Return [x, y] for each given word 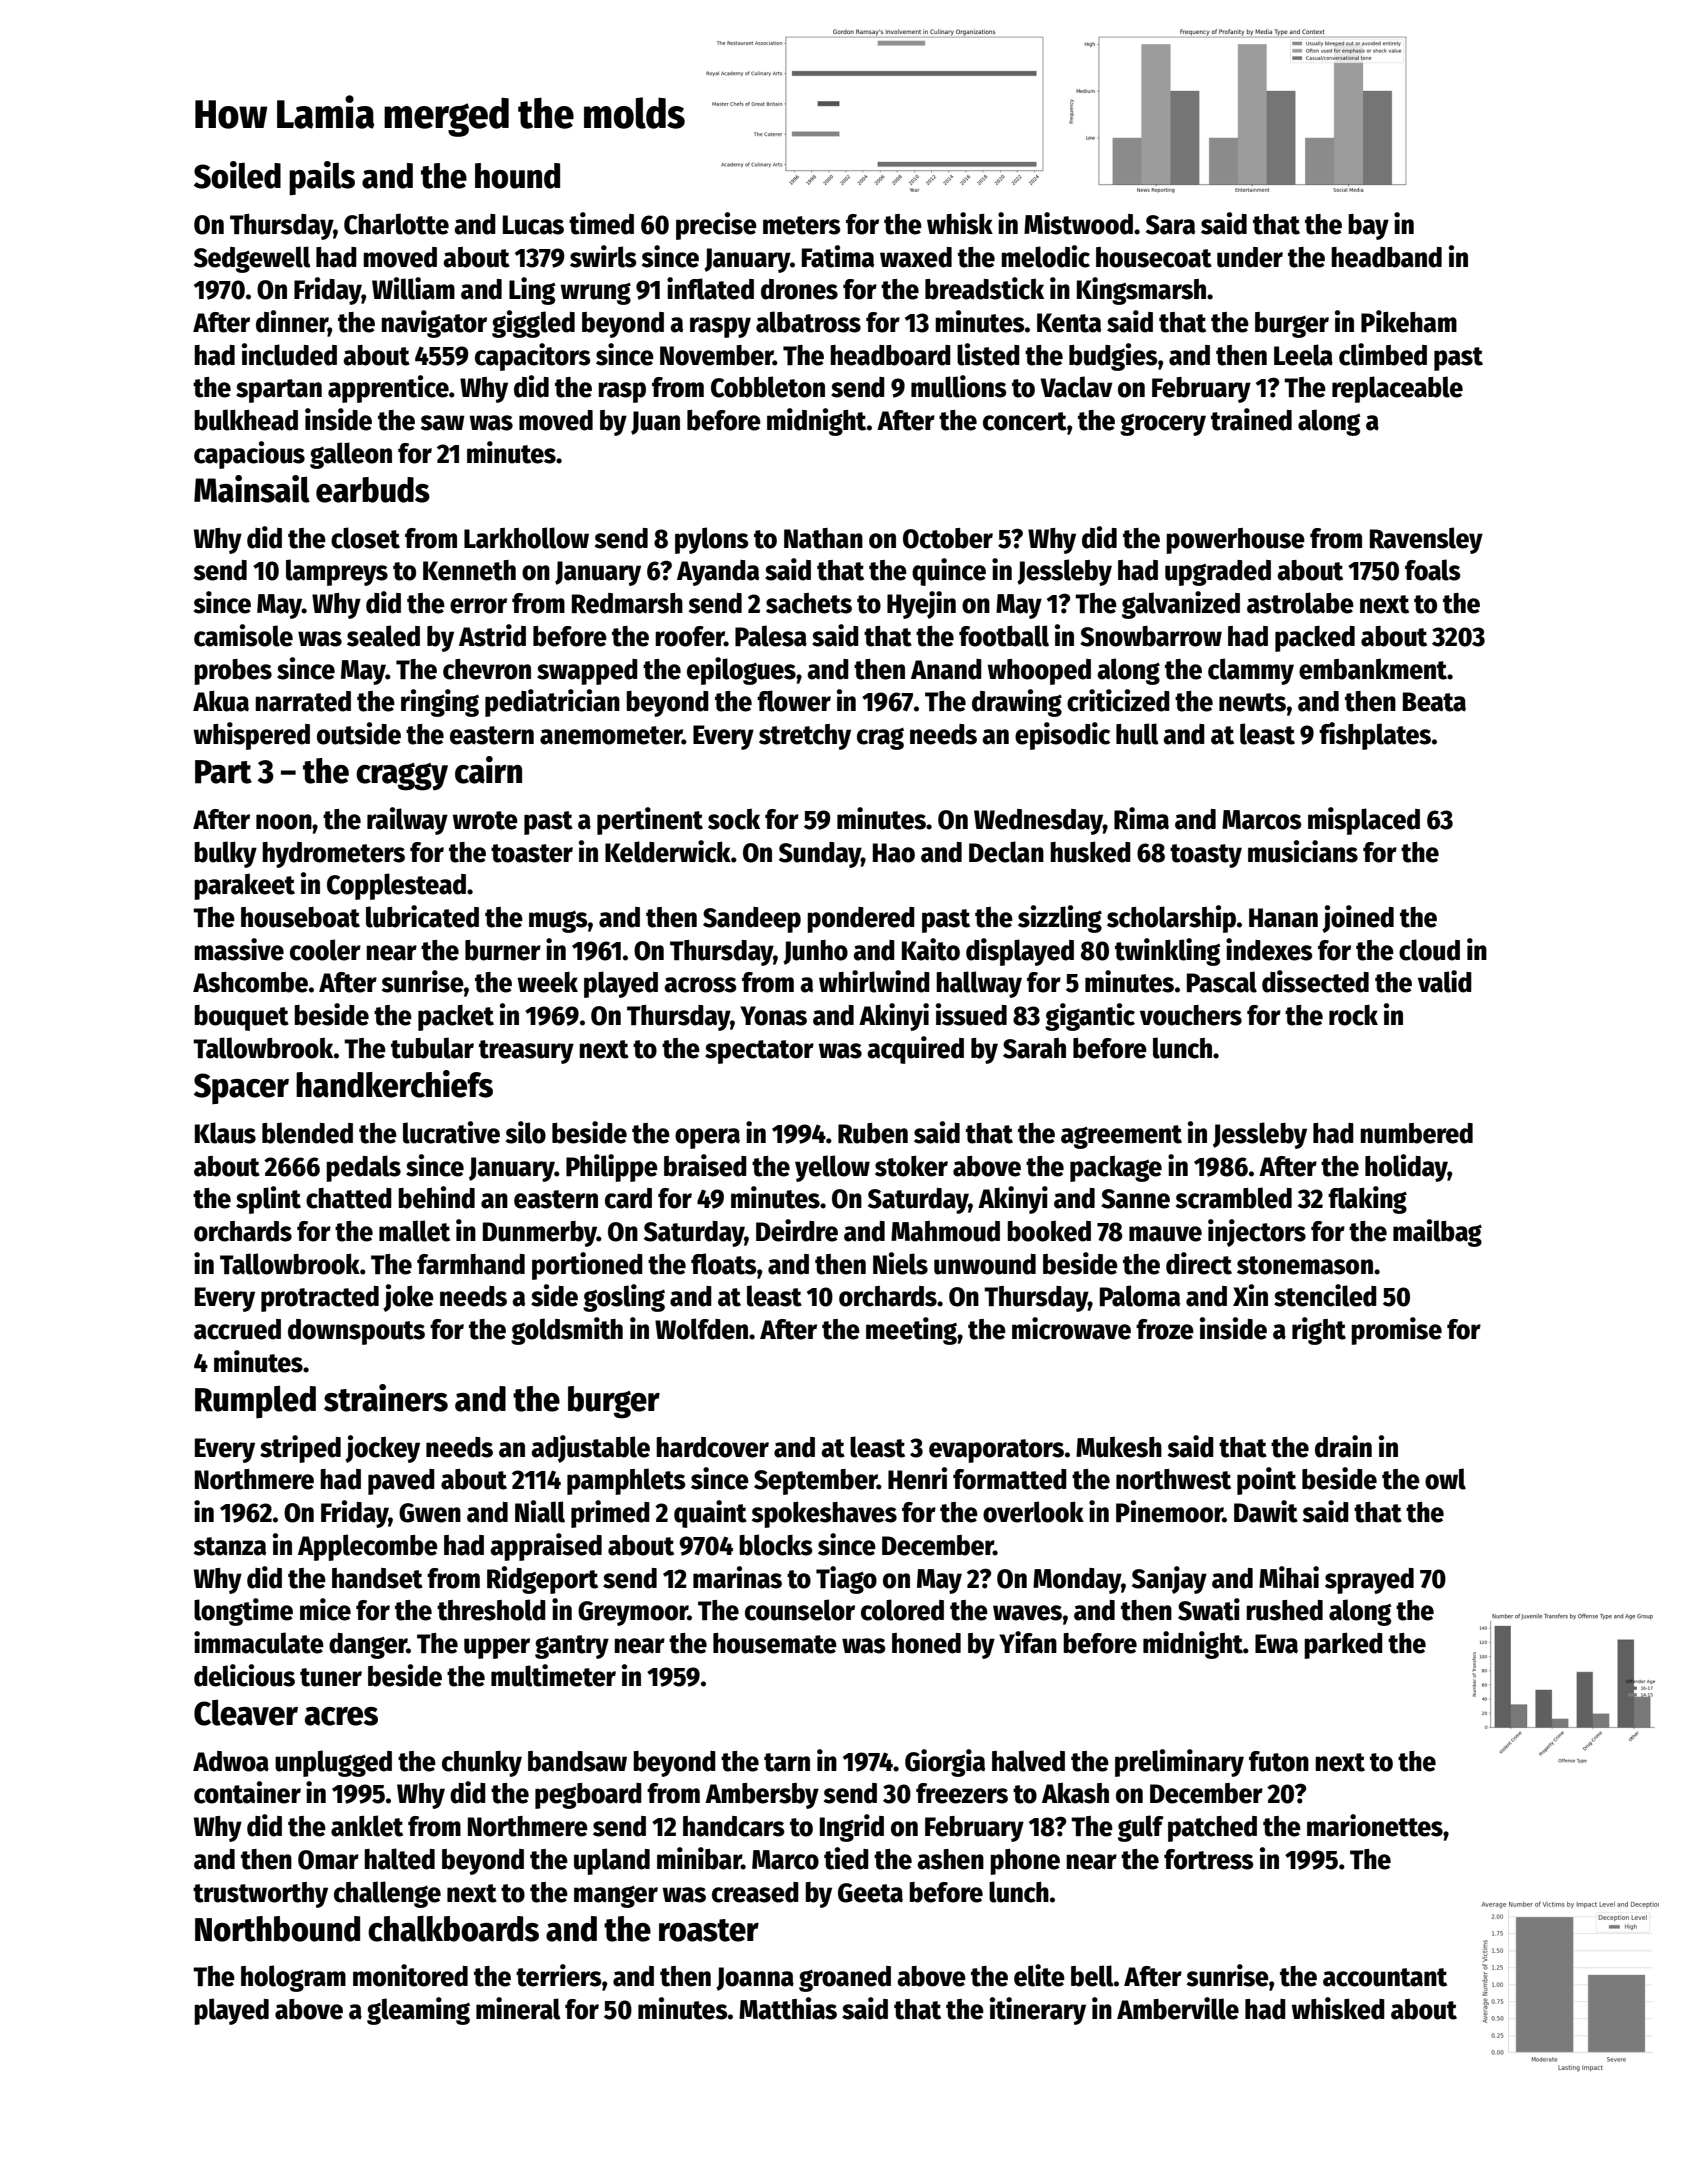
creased [755, 1892]
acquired [915, 1050]
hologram [293, 1978]
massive [239, 949]
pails [322, 178]
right [1319, 1331]
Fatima [838, 256]
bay [1368, 227]
